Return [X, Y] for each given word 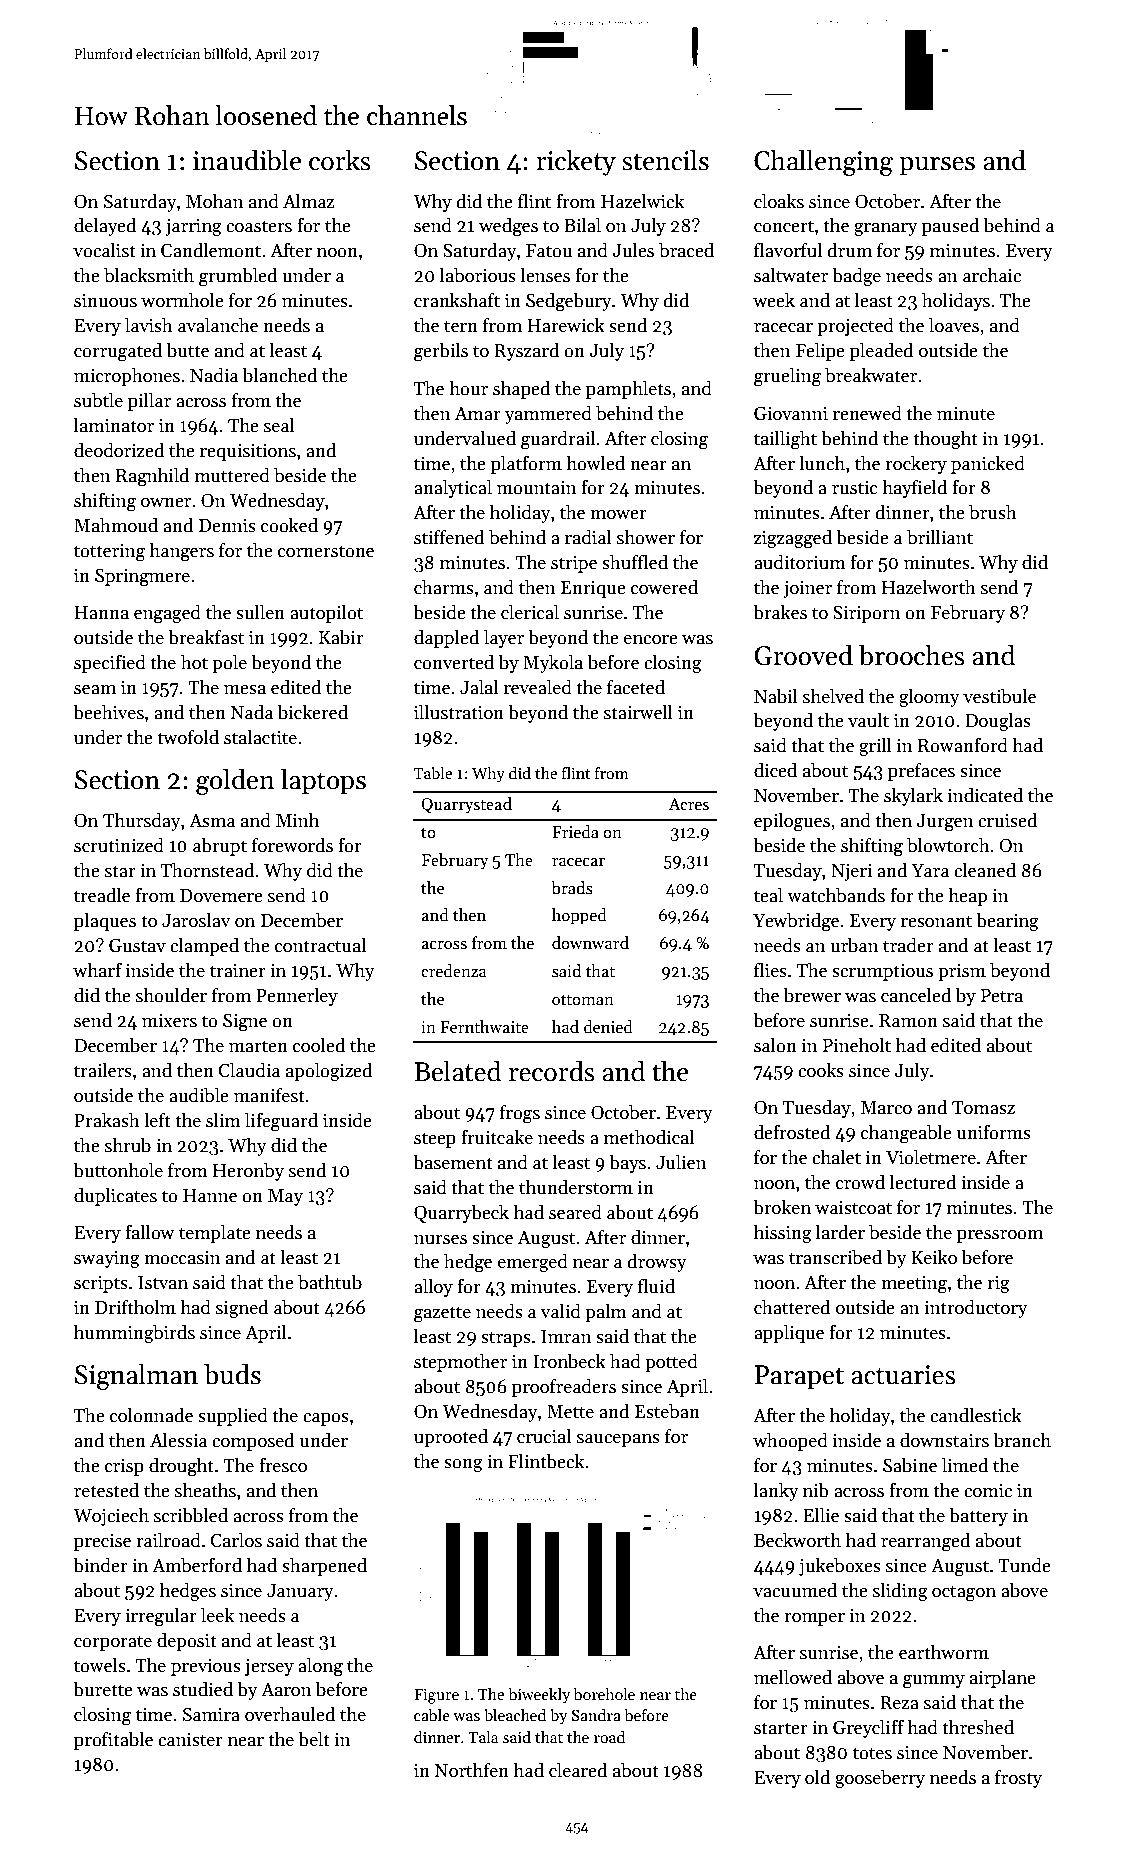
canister [190, 1740]
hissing [783, 1234]
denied [608, 1027]
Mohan [215, 201]
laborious [478, 275]
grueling [787, 377]
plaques [105, 922]
